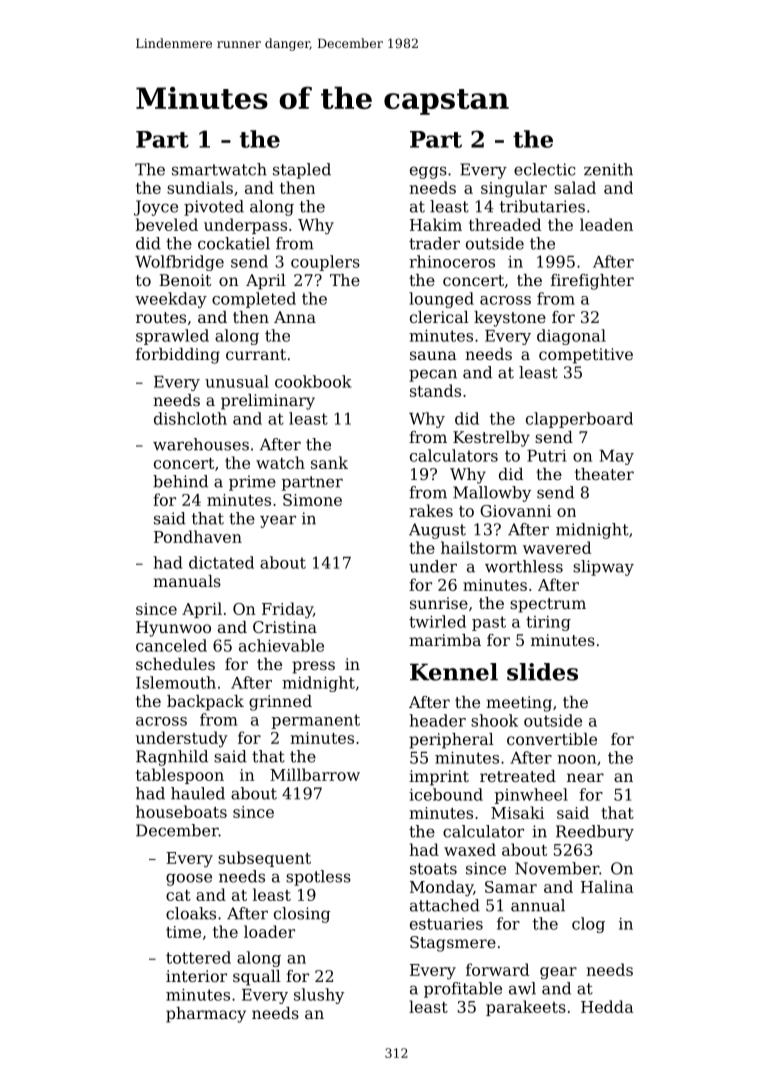 The width and height of the document is (769, 1092). Describe the element at coordinates (257, 978) in the document. I see `squall` at that location.
